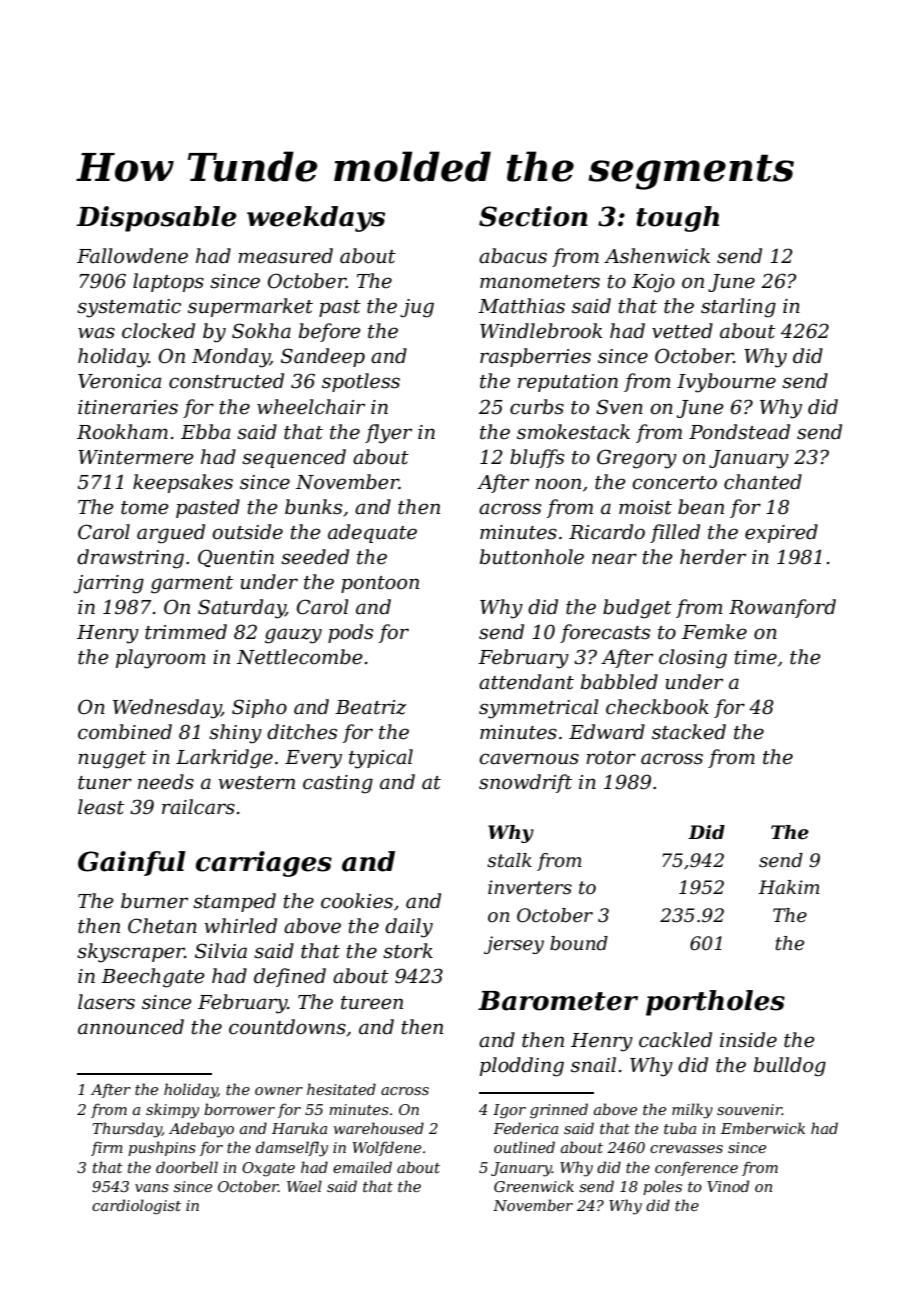  Describe the element at coordinates (755, 657) in the screenshot. I see `time` at that location.
